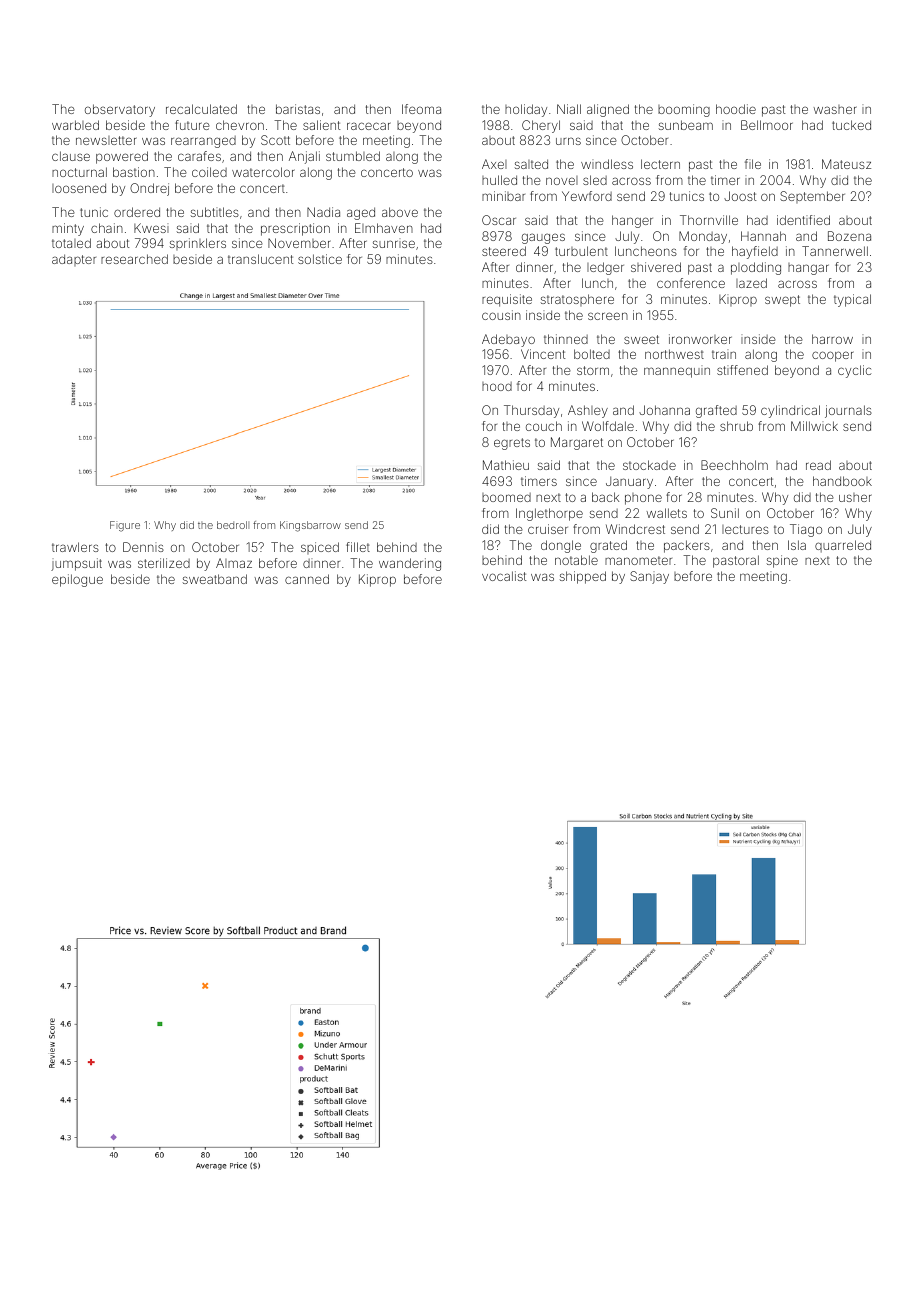  I want to click on Axel, so click(494, 164).
